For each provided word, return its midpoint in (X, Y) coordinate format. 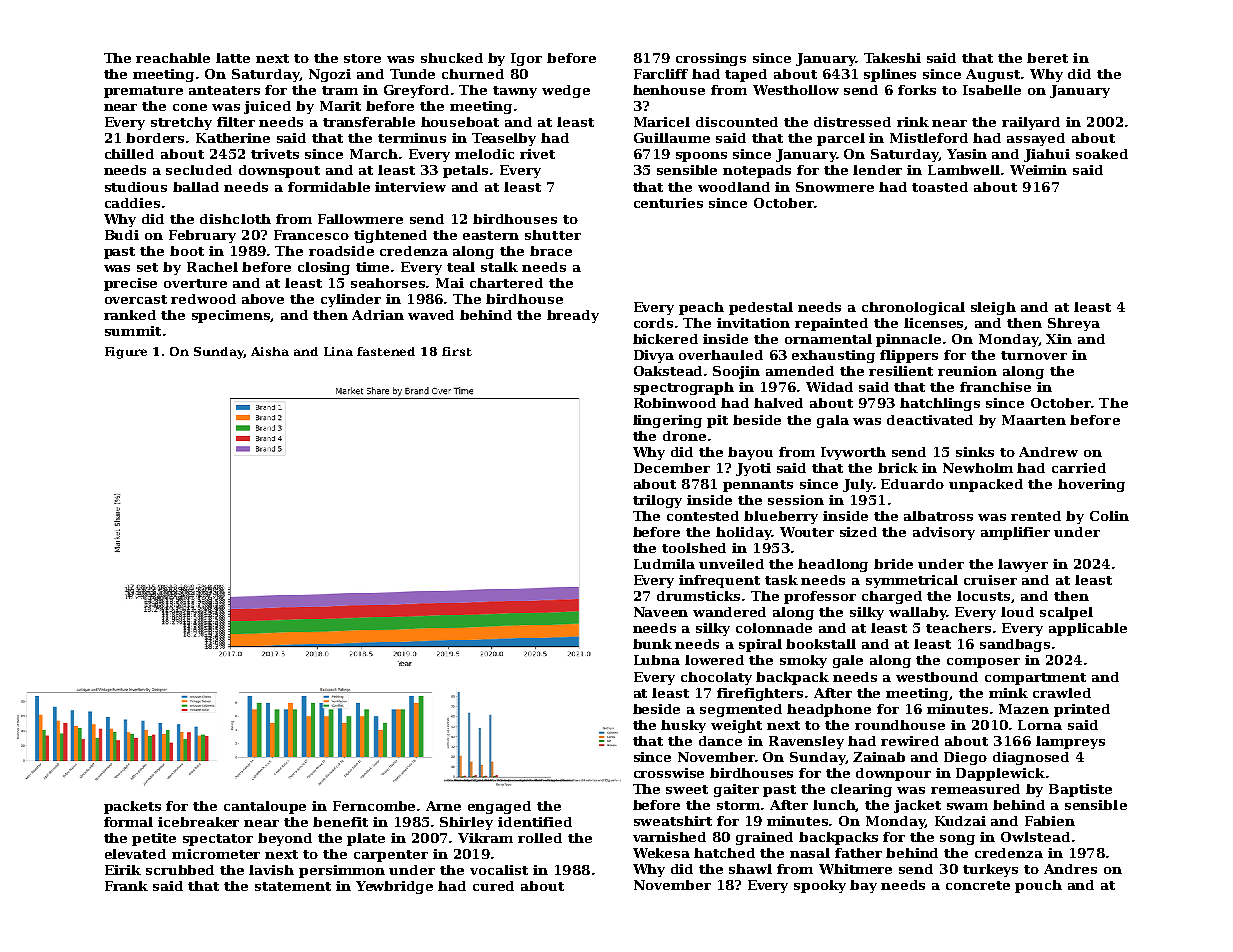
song (957, 840)
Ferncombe (374, 806)
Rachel (212, 267)
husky (683, 726)
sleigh (993, 308)
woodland (734, 187)
